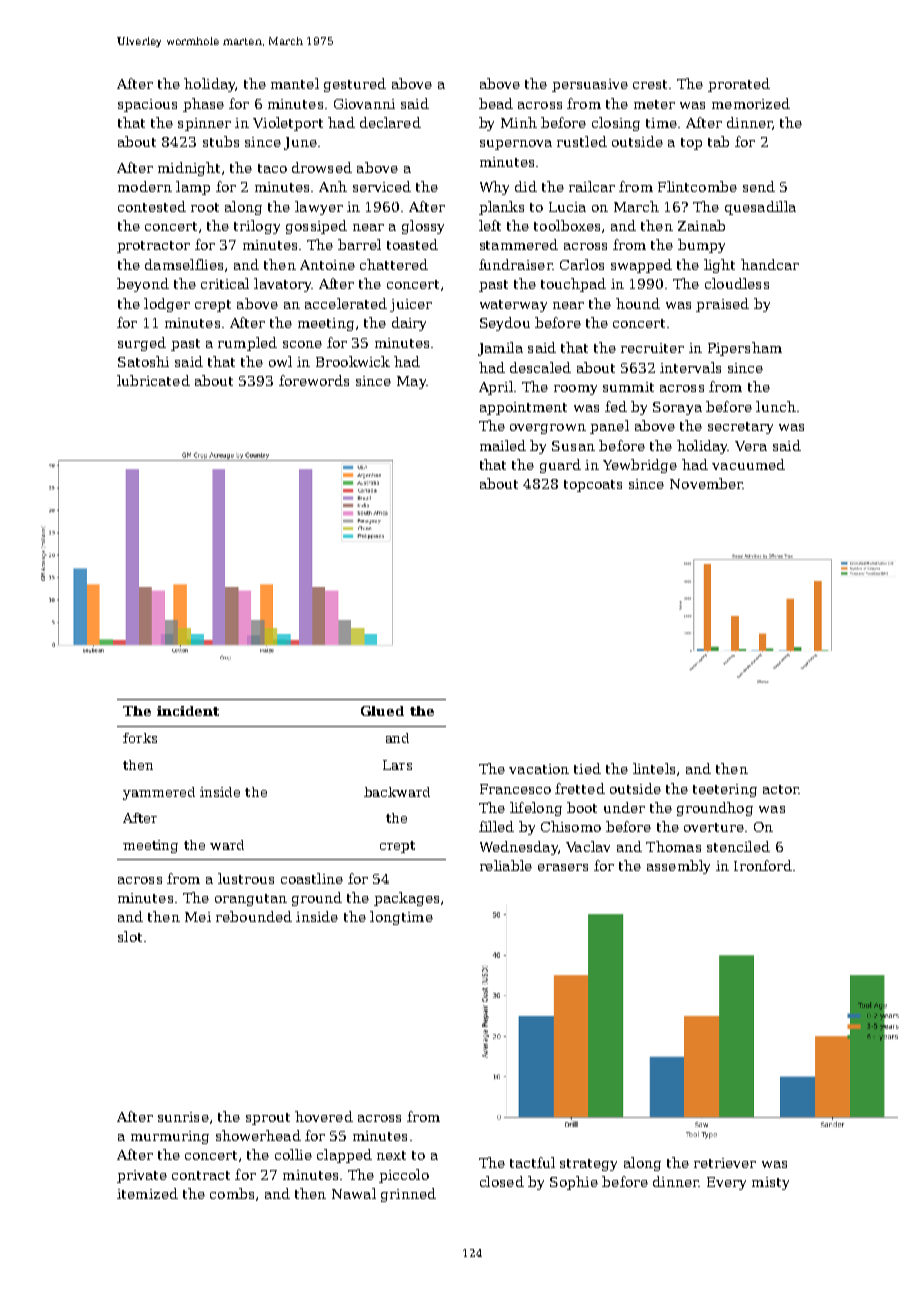 This screenshot has width=924, height=1308. Describe the element at coordinates (354, 1193) in the screenshot. I see `Nawal` at that location.
